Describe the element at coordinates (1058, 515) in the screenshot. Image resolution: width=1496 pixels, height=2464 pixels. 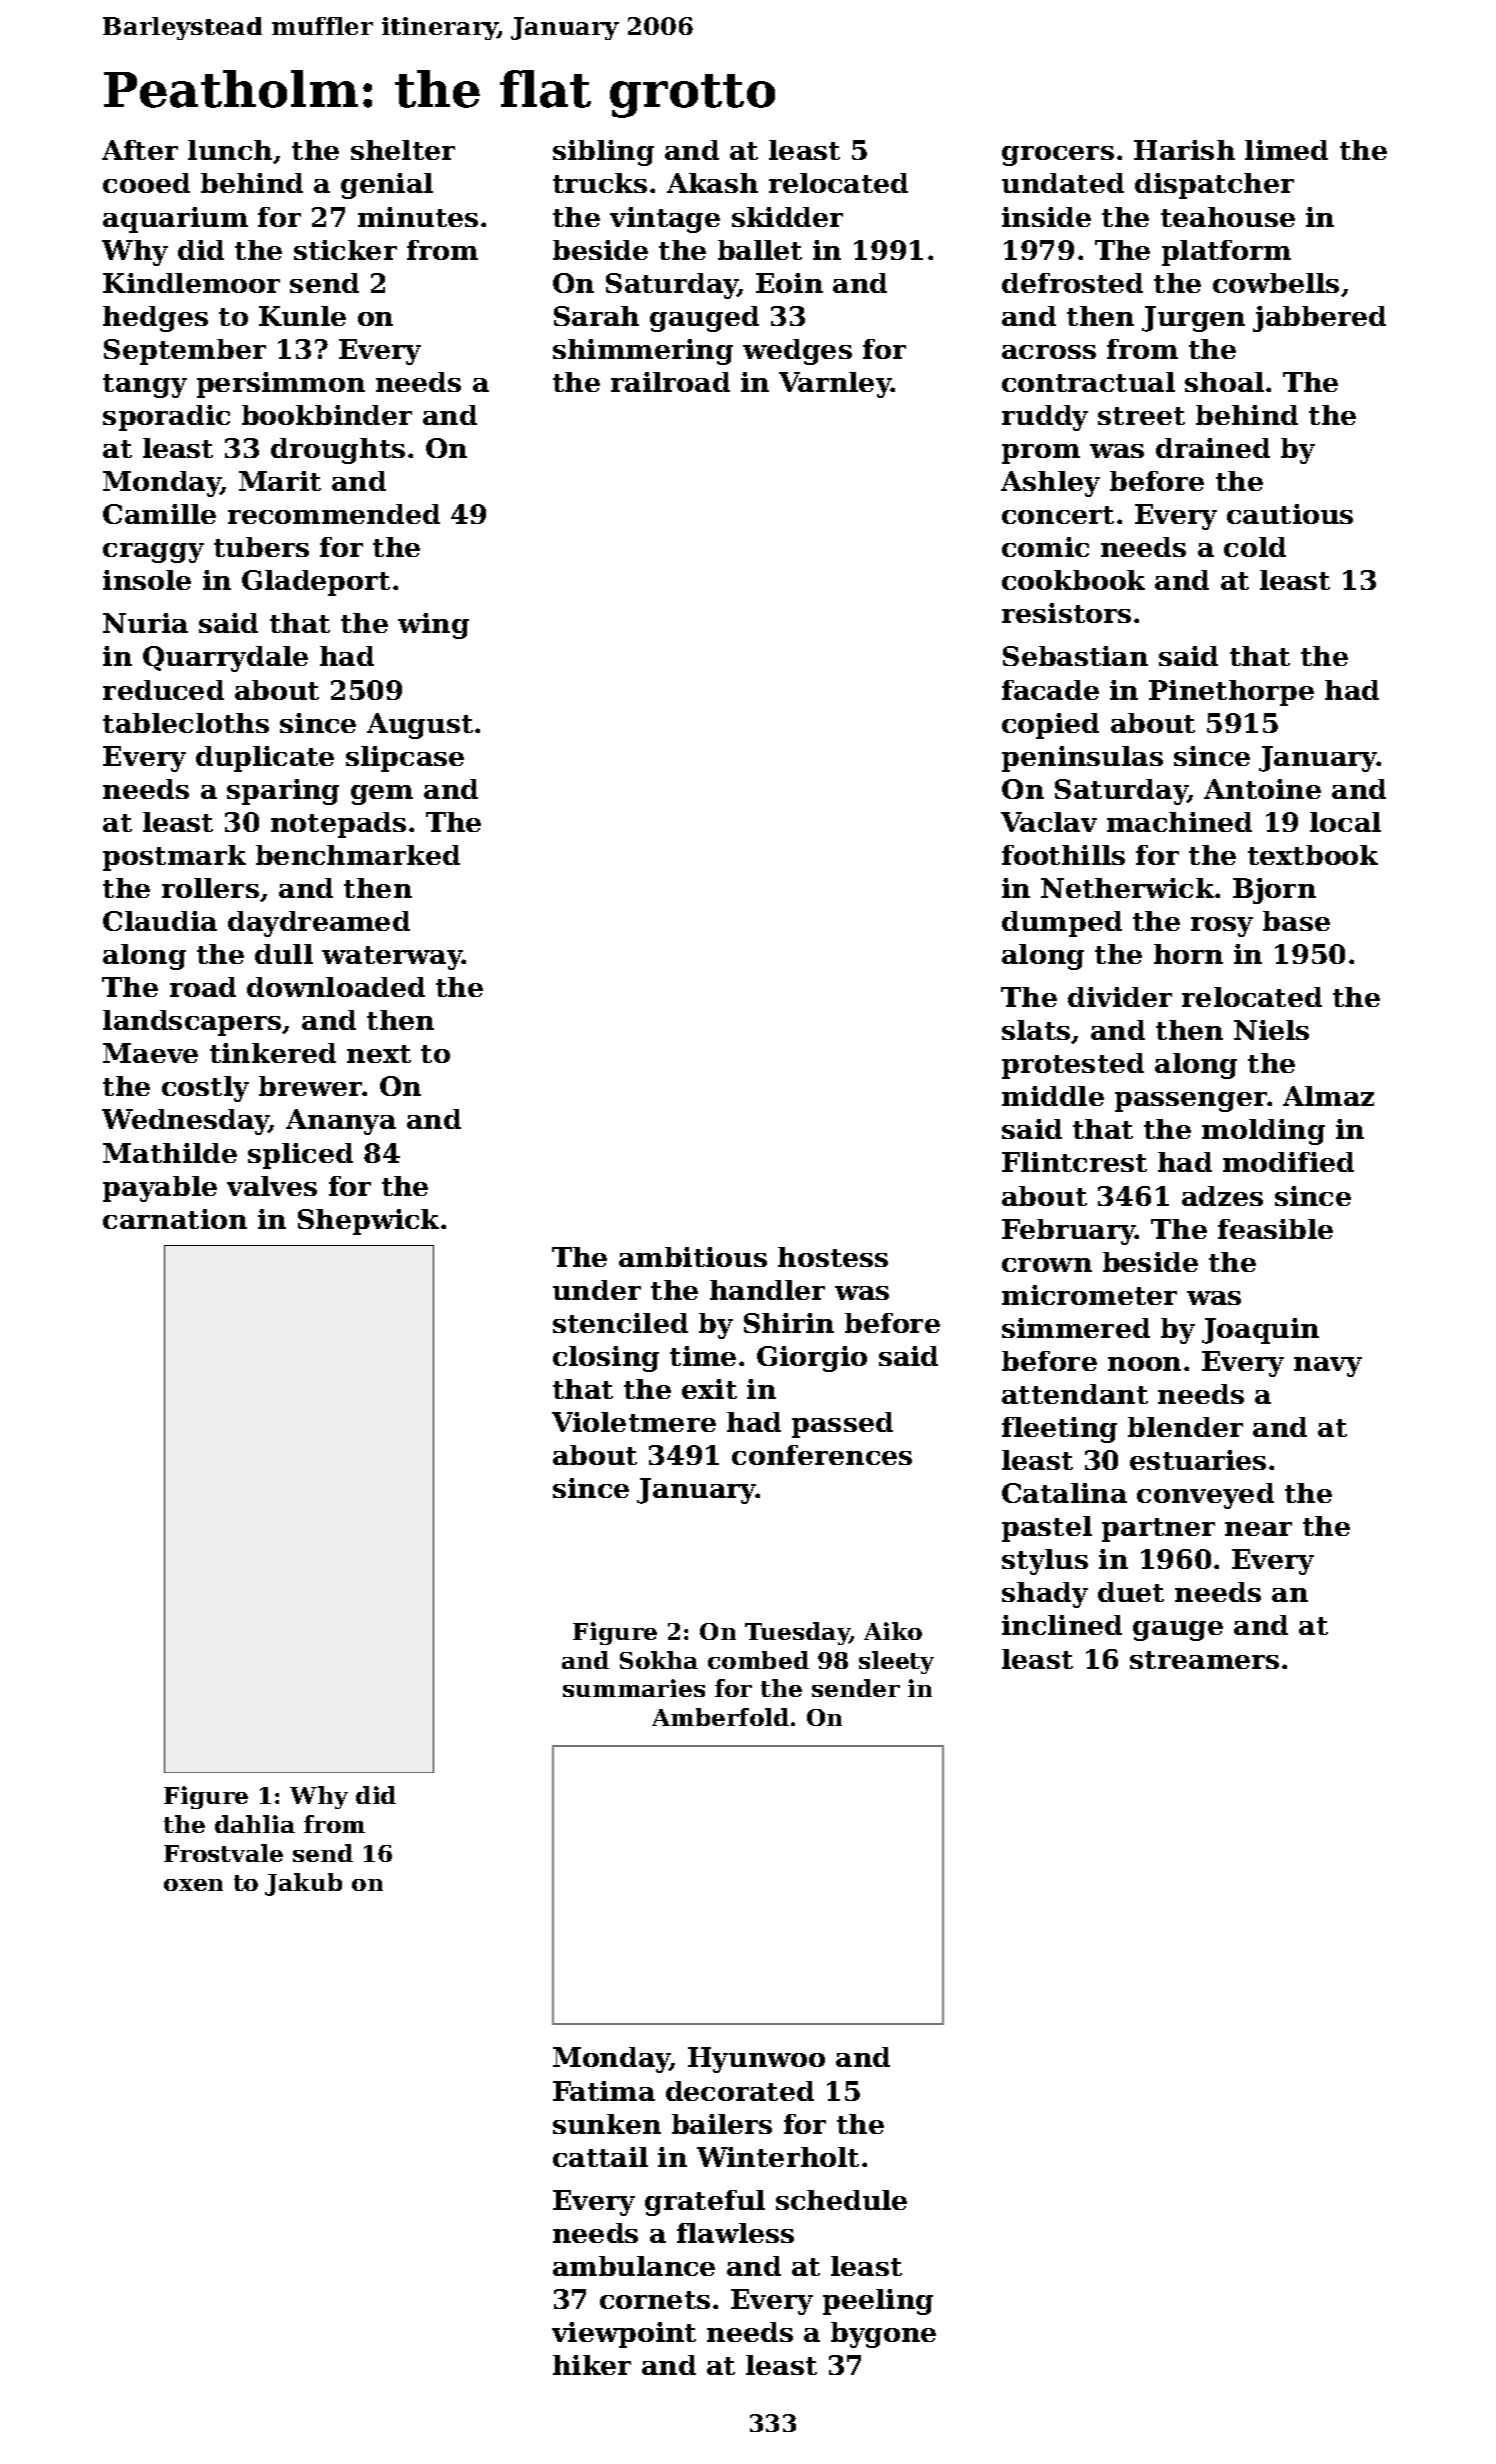
I see `concert` at that location.
